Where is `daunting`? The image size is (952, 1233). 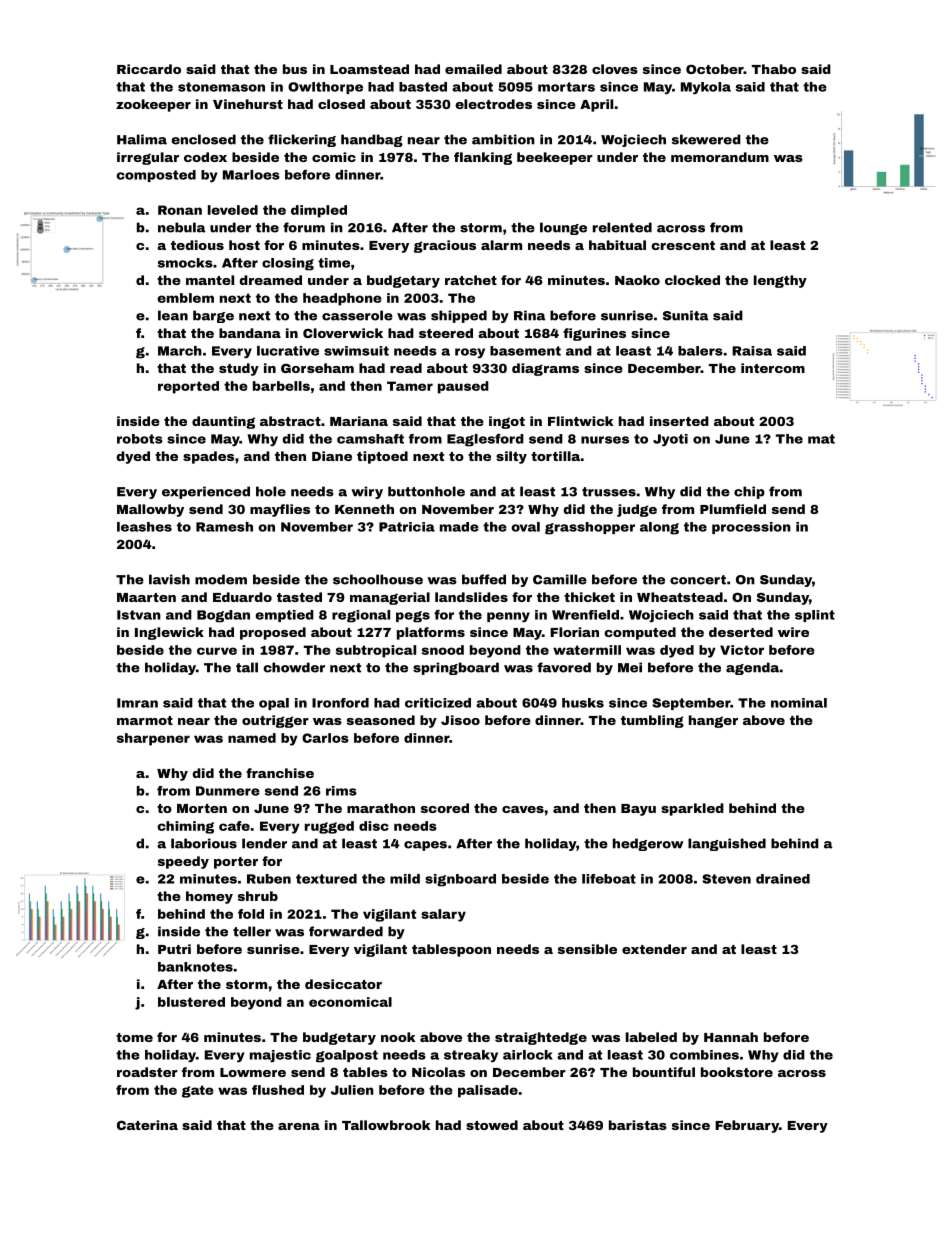
daunting is located at coordinates (223, 422).
